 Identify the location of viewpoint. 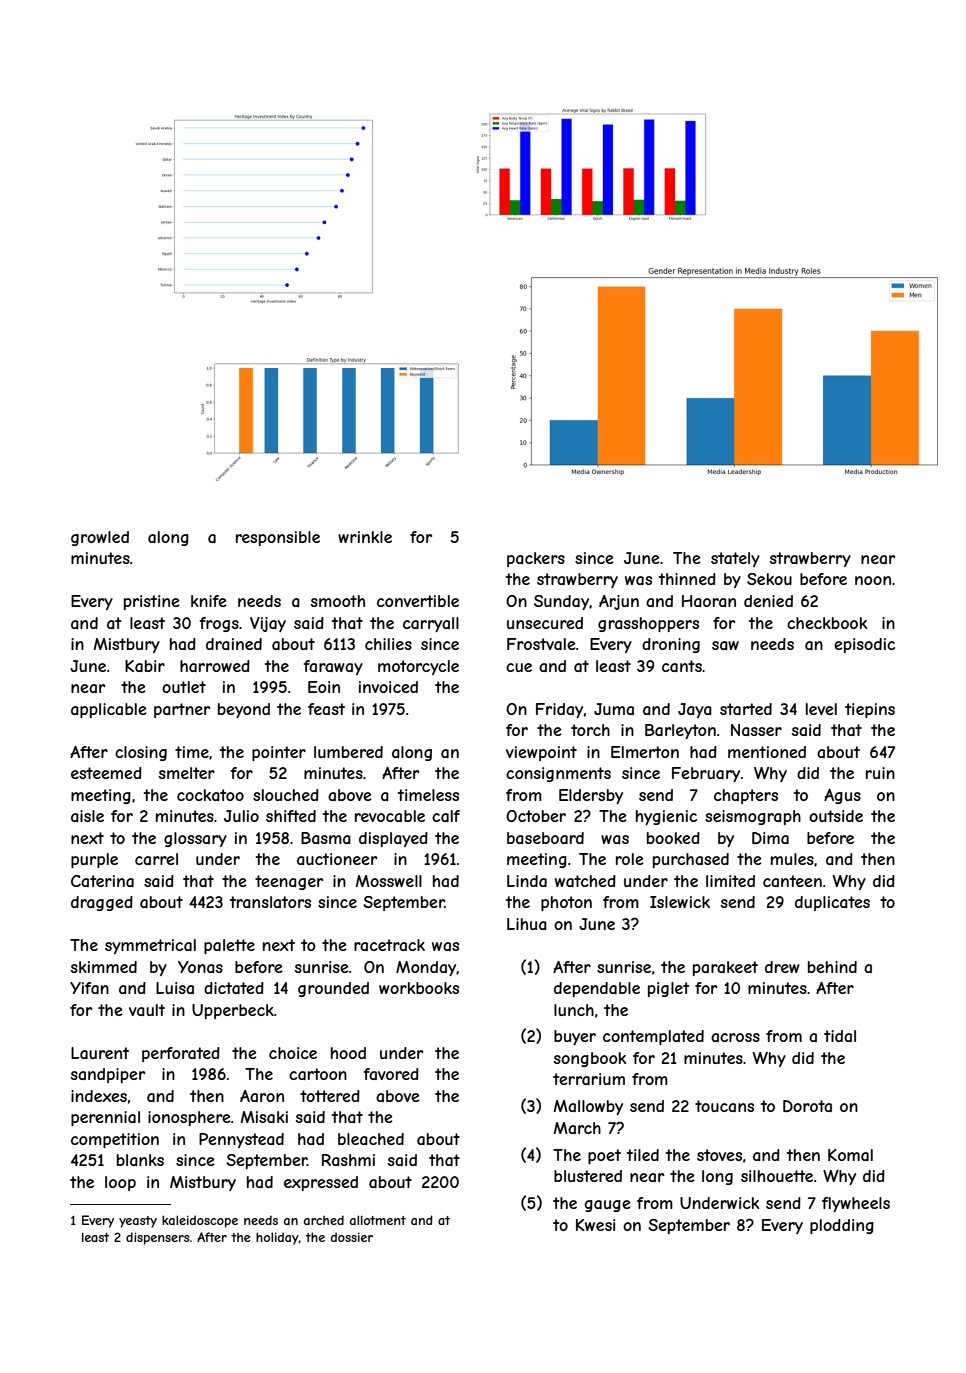
(541, 753).
